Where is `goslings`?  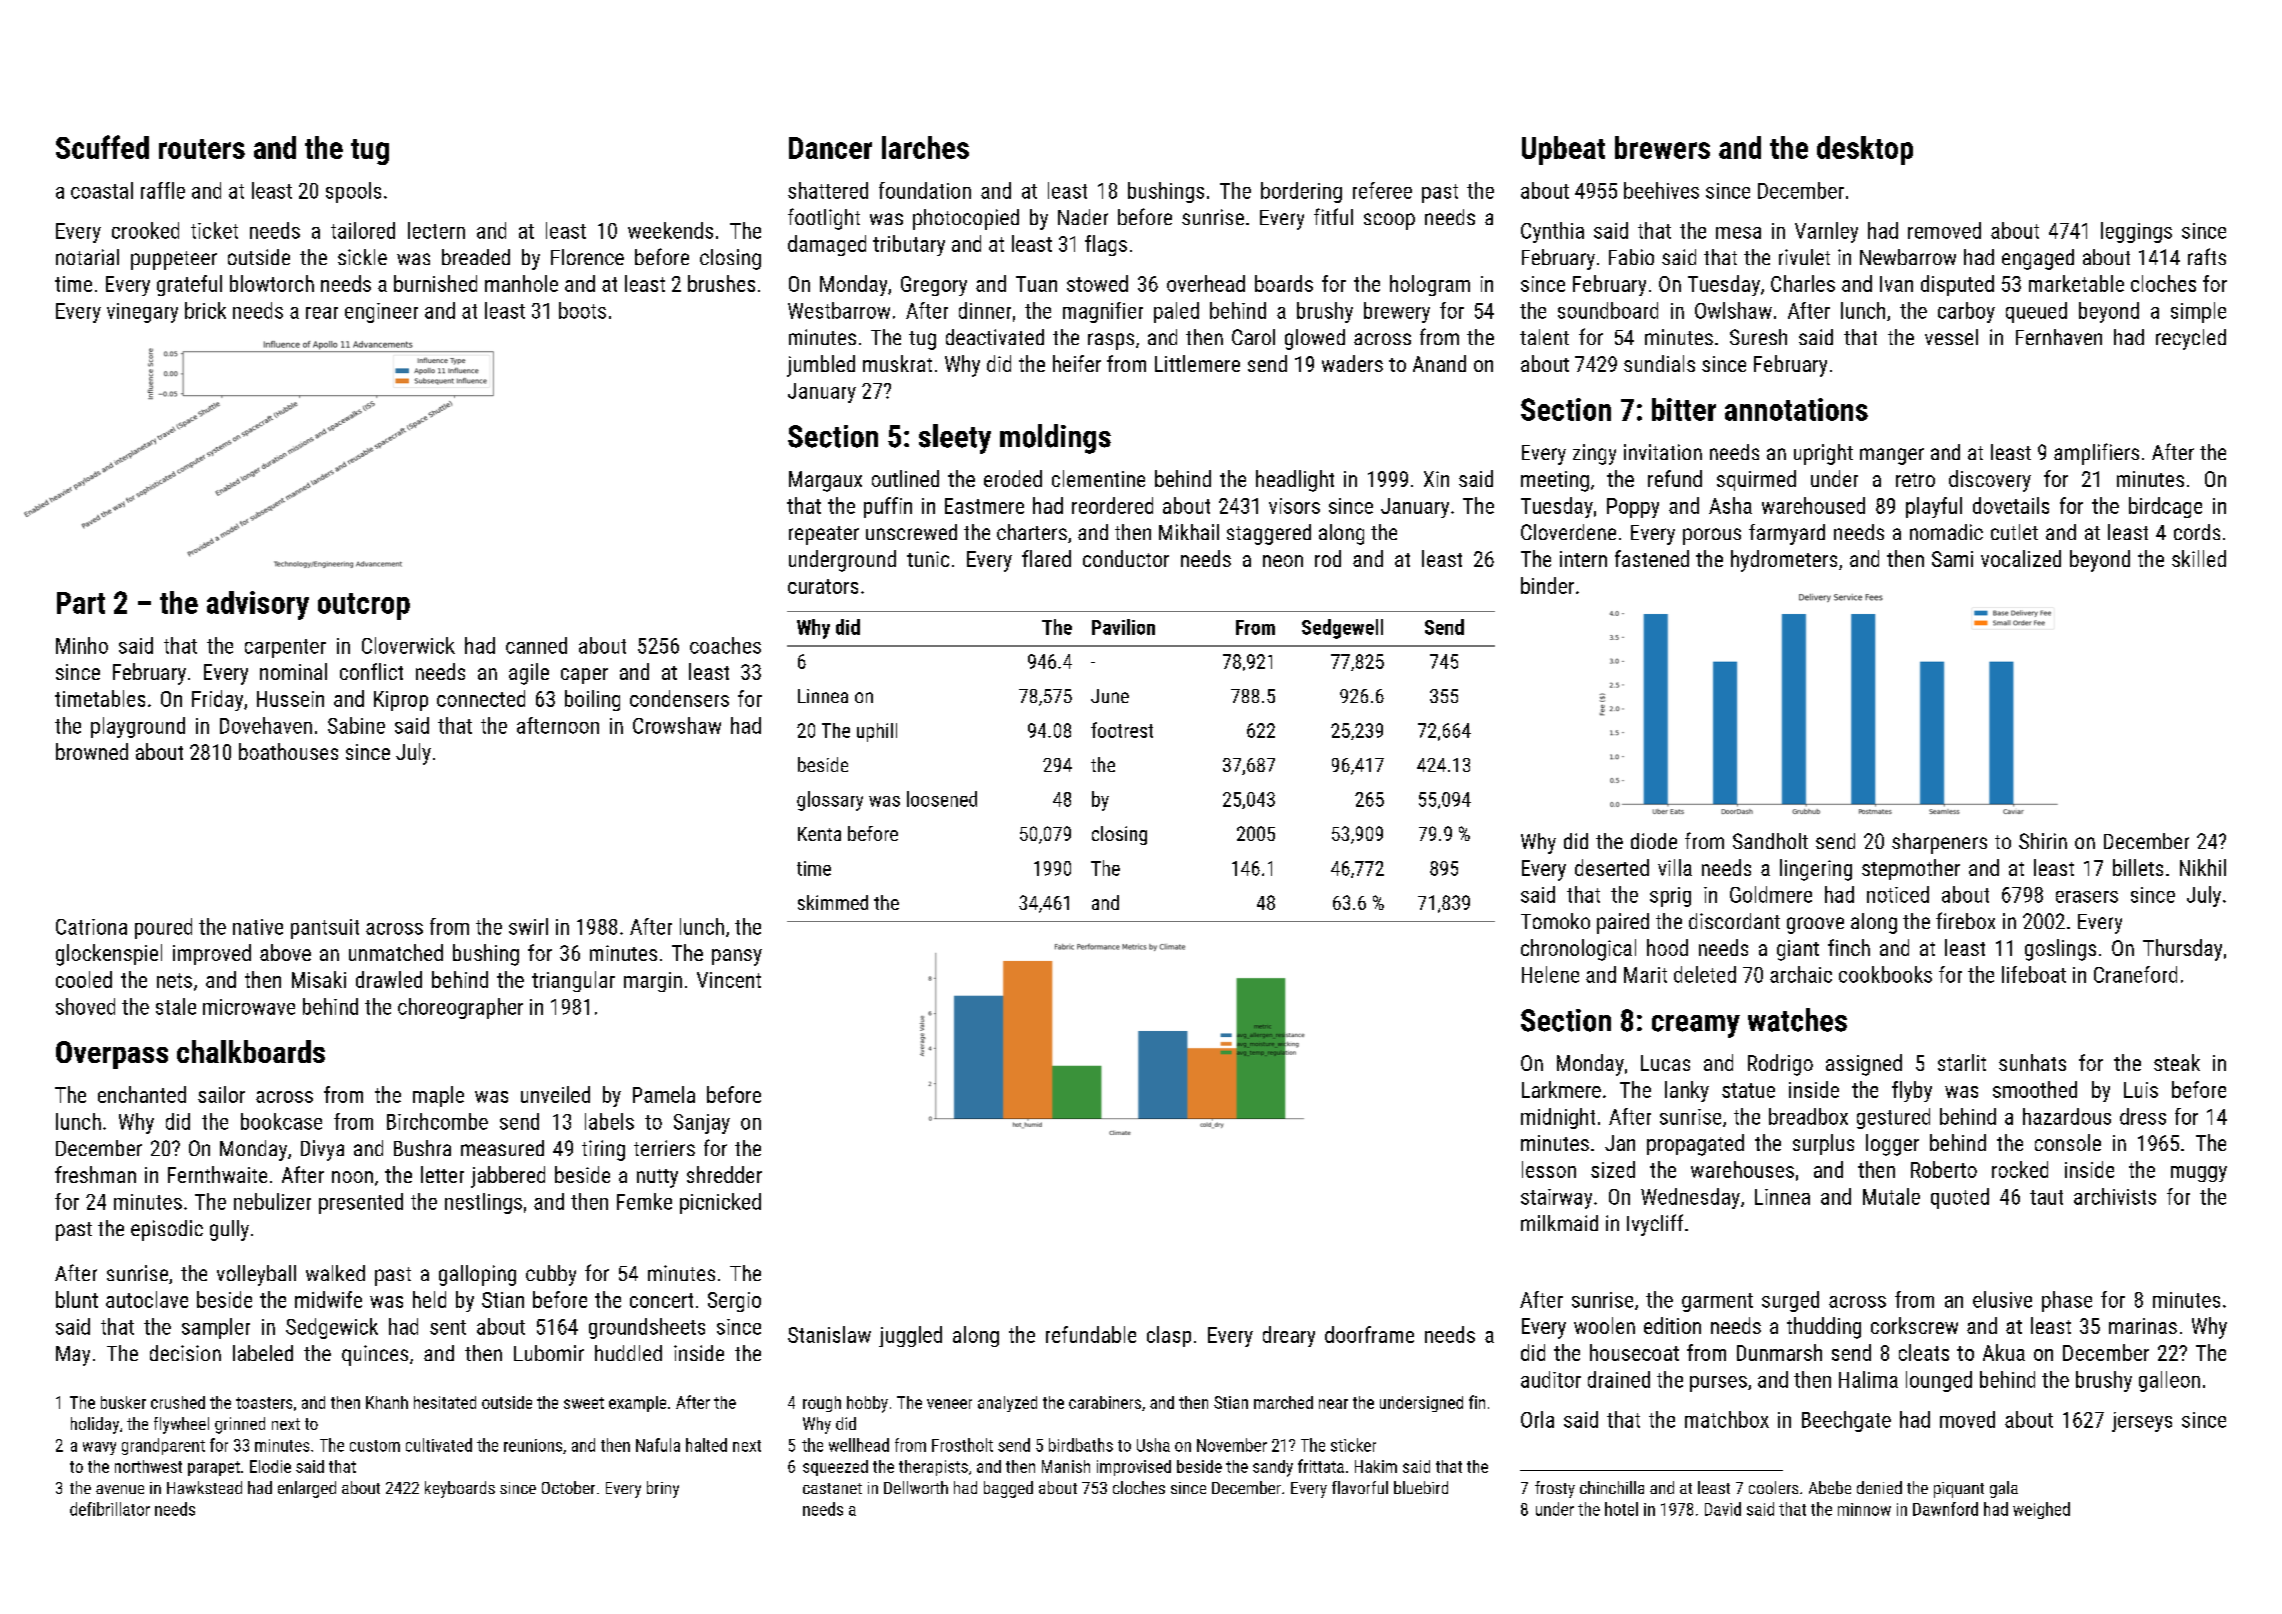 goslings is located at coordinates (2060, 950).
